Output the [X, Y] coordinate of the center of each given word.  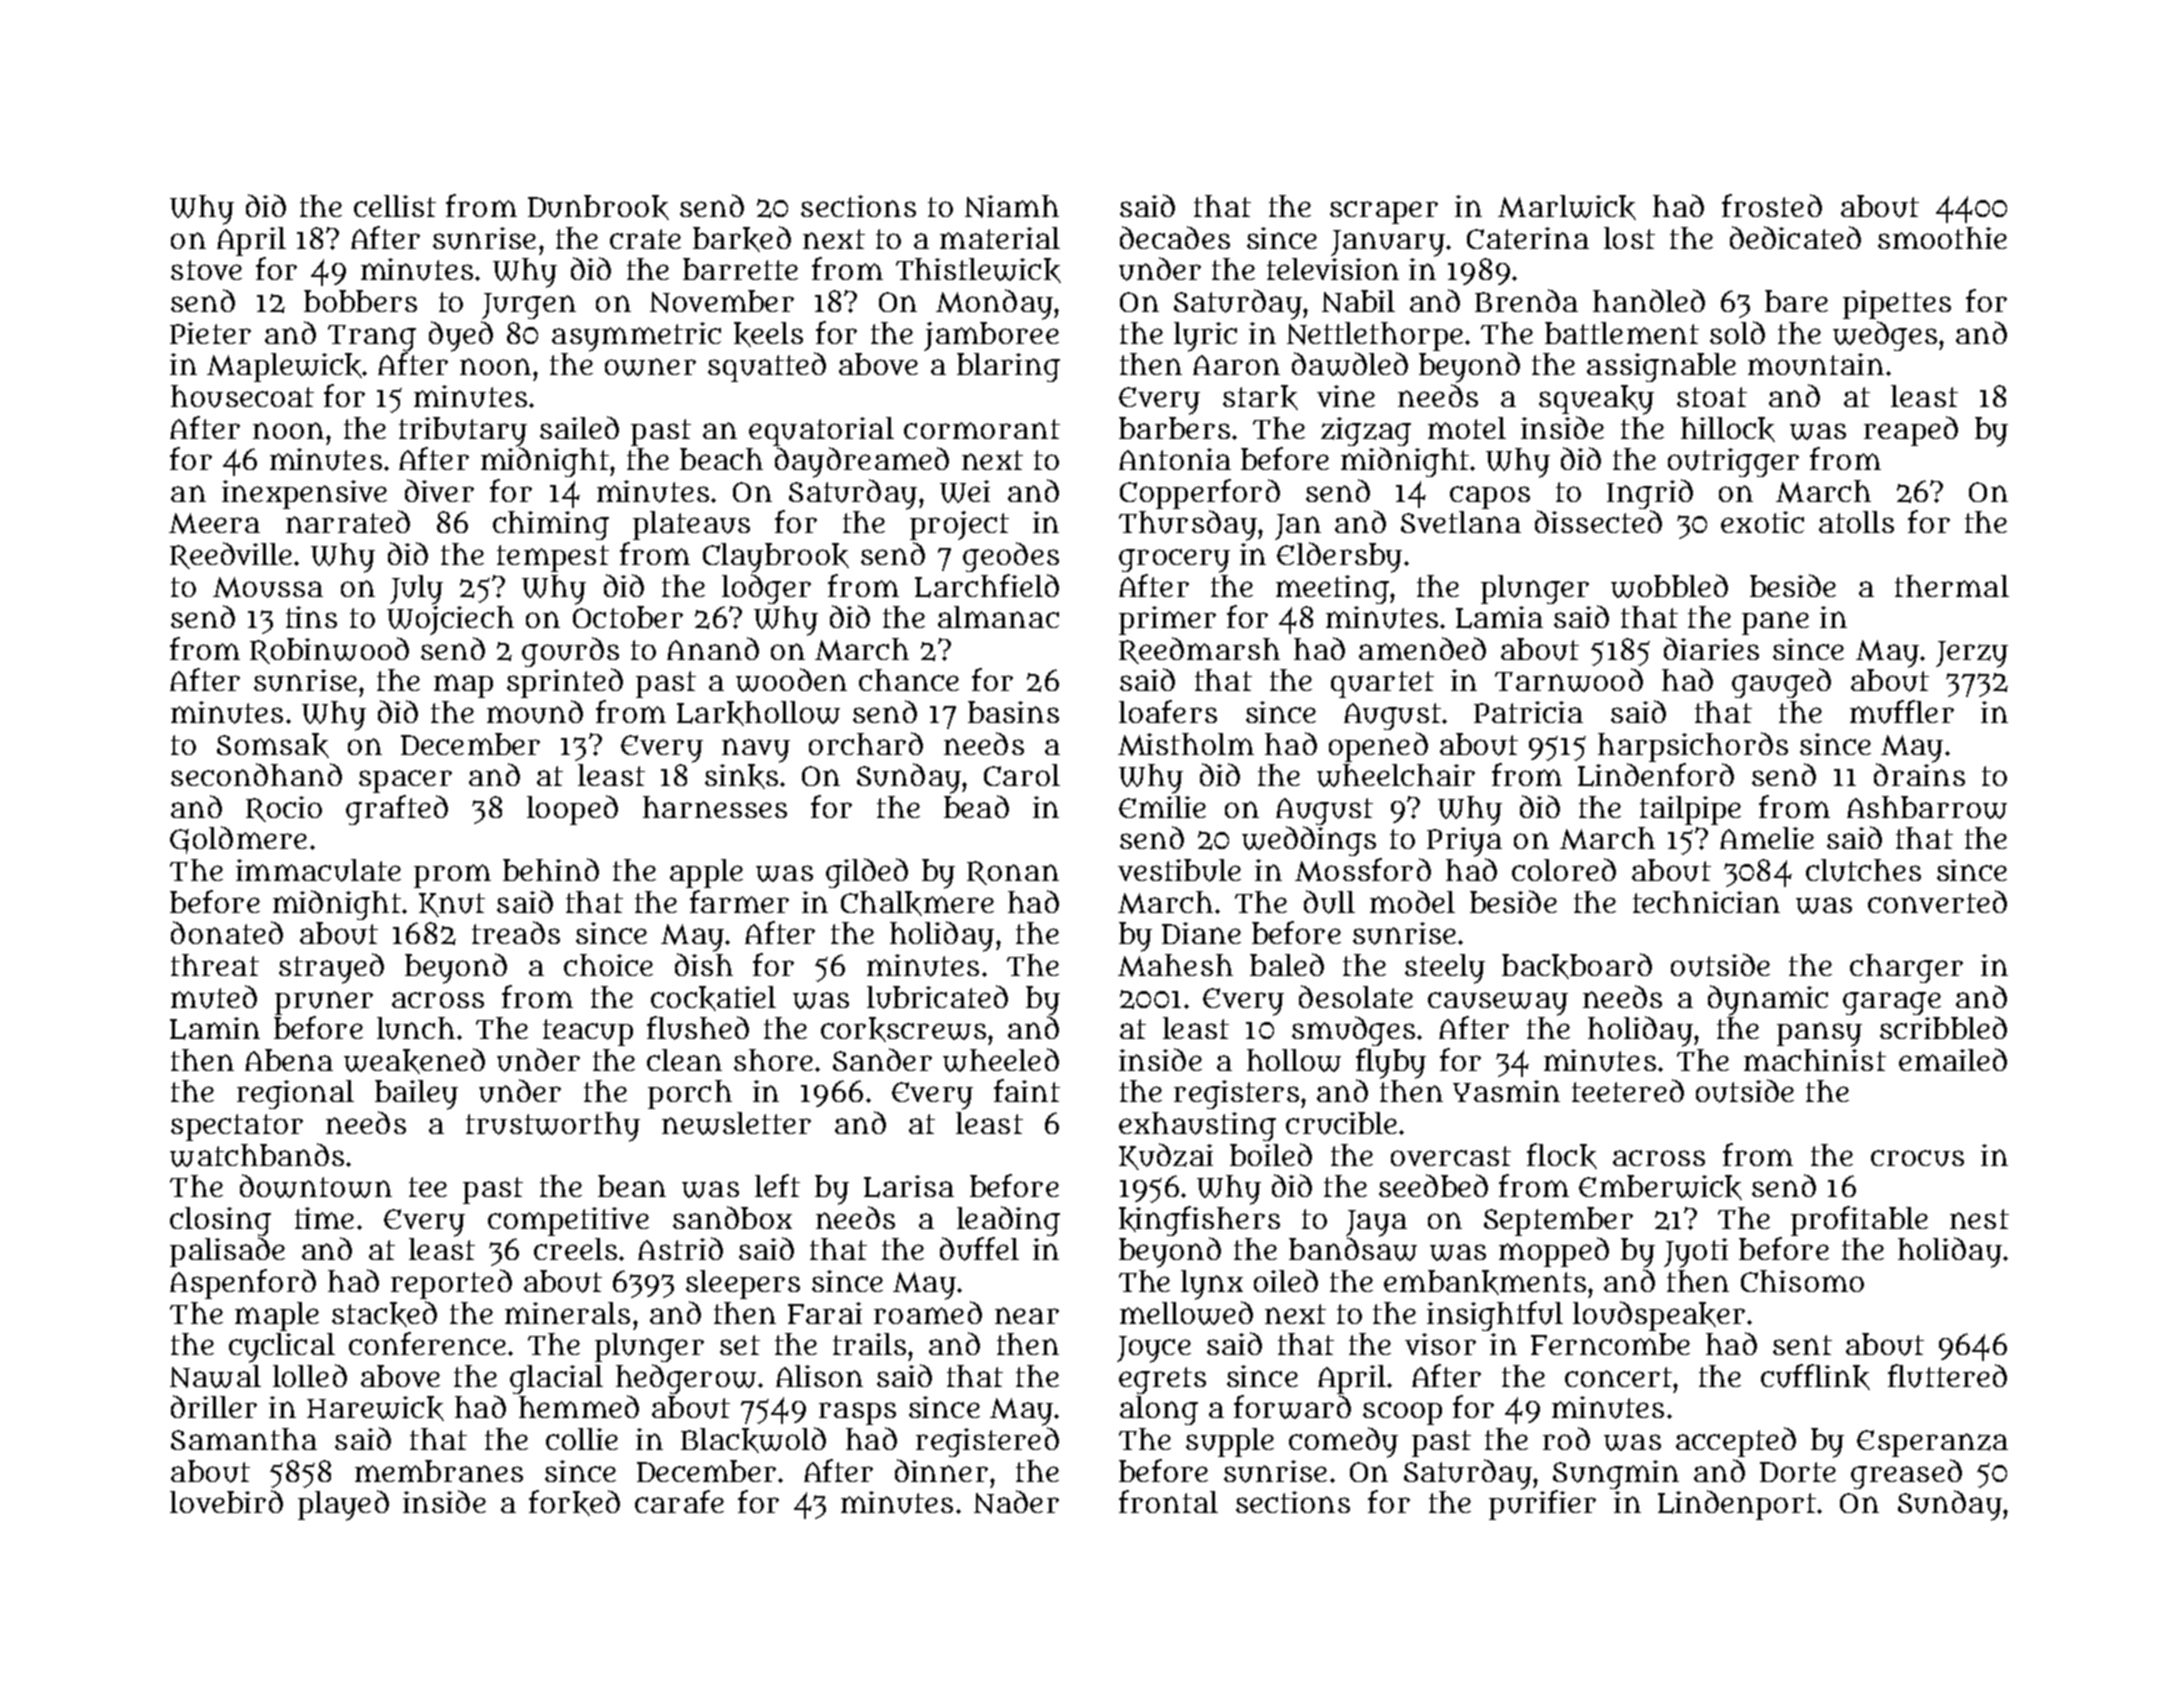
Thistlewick [978, 270]
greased [1906, 1474]
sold [1737, 332]
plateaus [691, 525]
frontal [1168, 1501]
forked [574, 1503]
